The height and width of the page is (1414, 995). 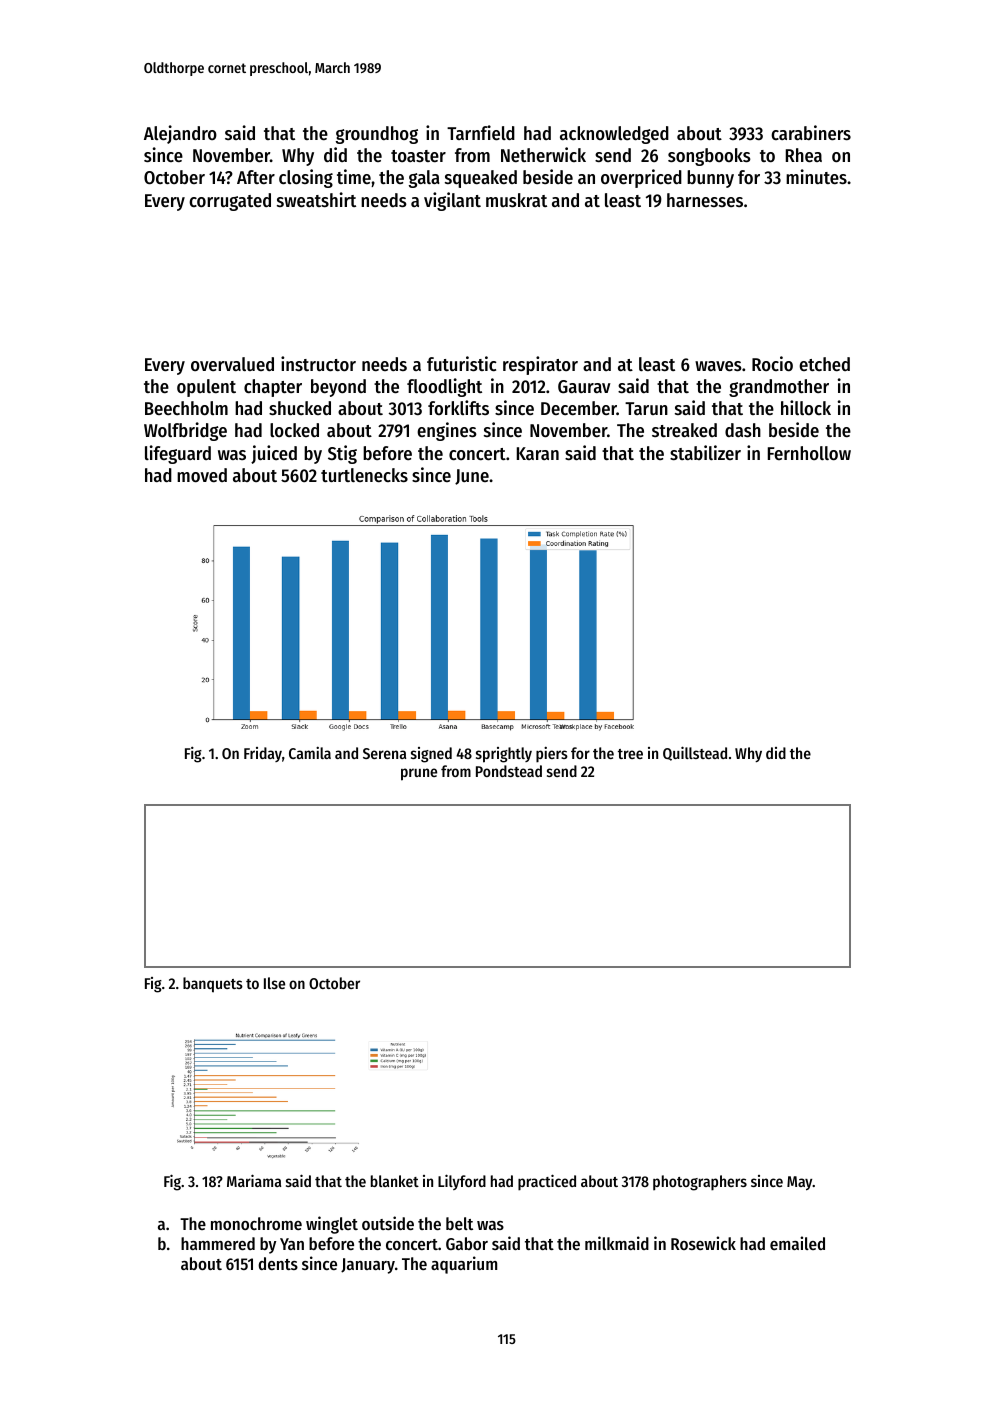 I want to click on banquets, so click(x=213, y=985).
